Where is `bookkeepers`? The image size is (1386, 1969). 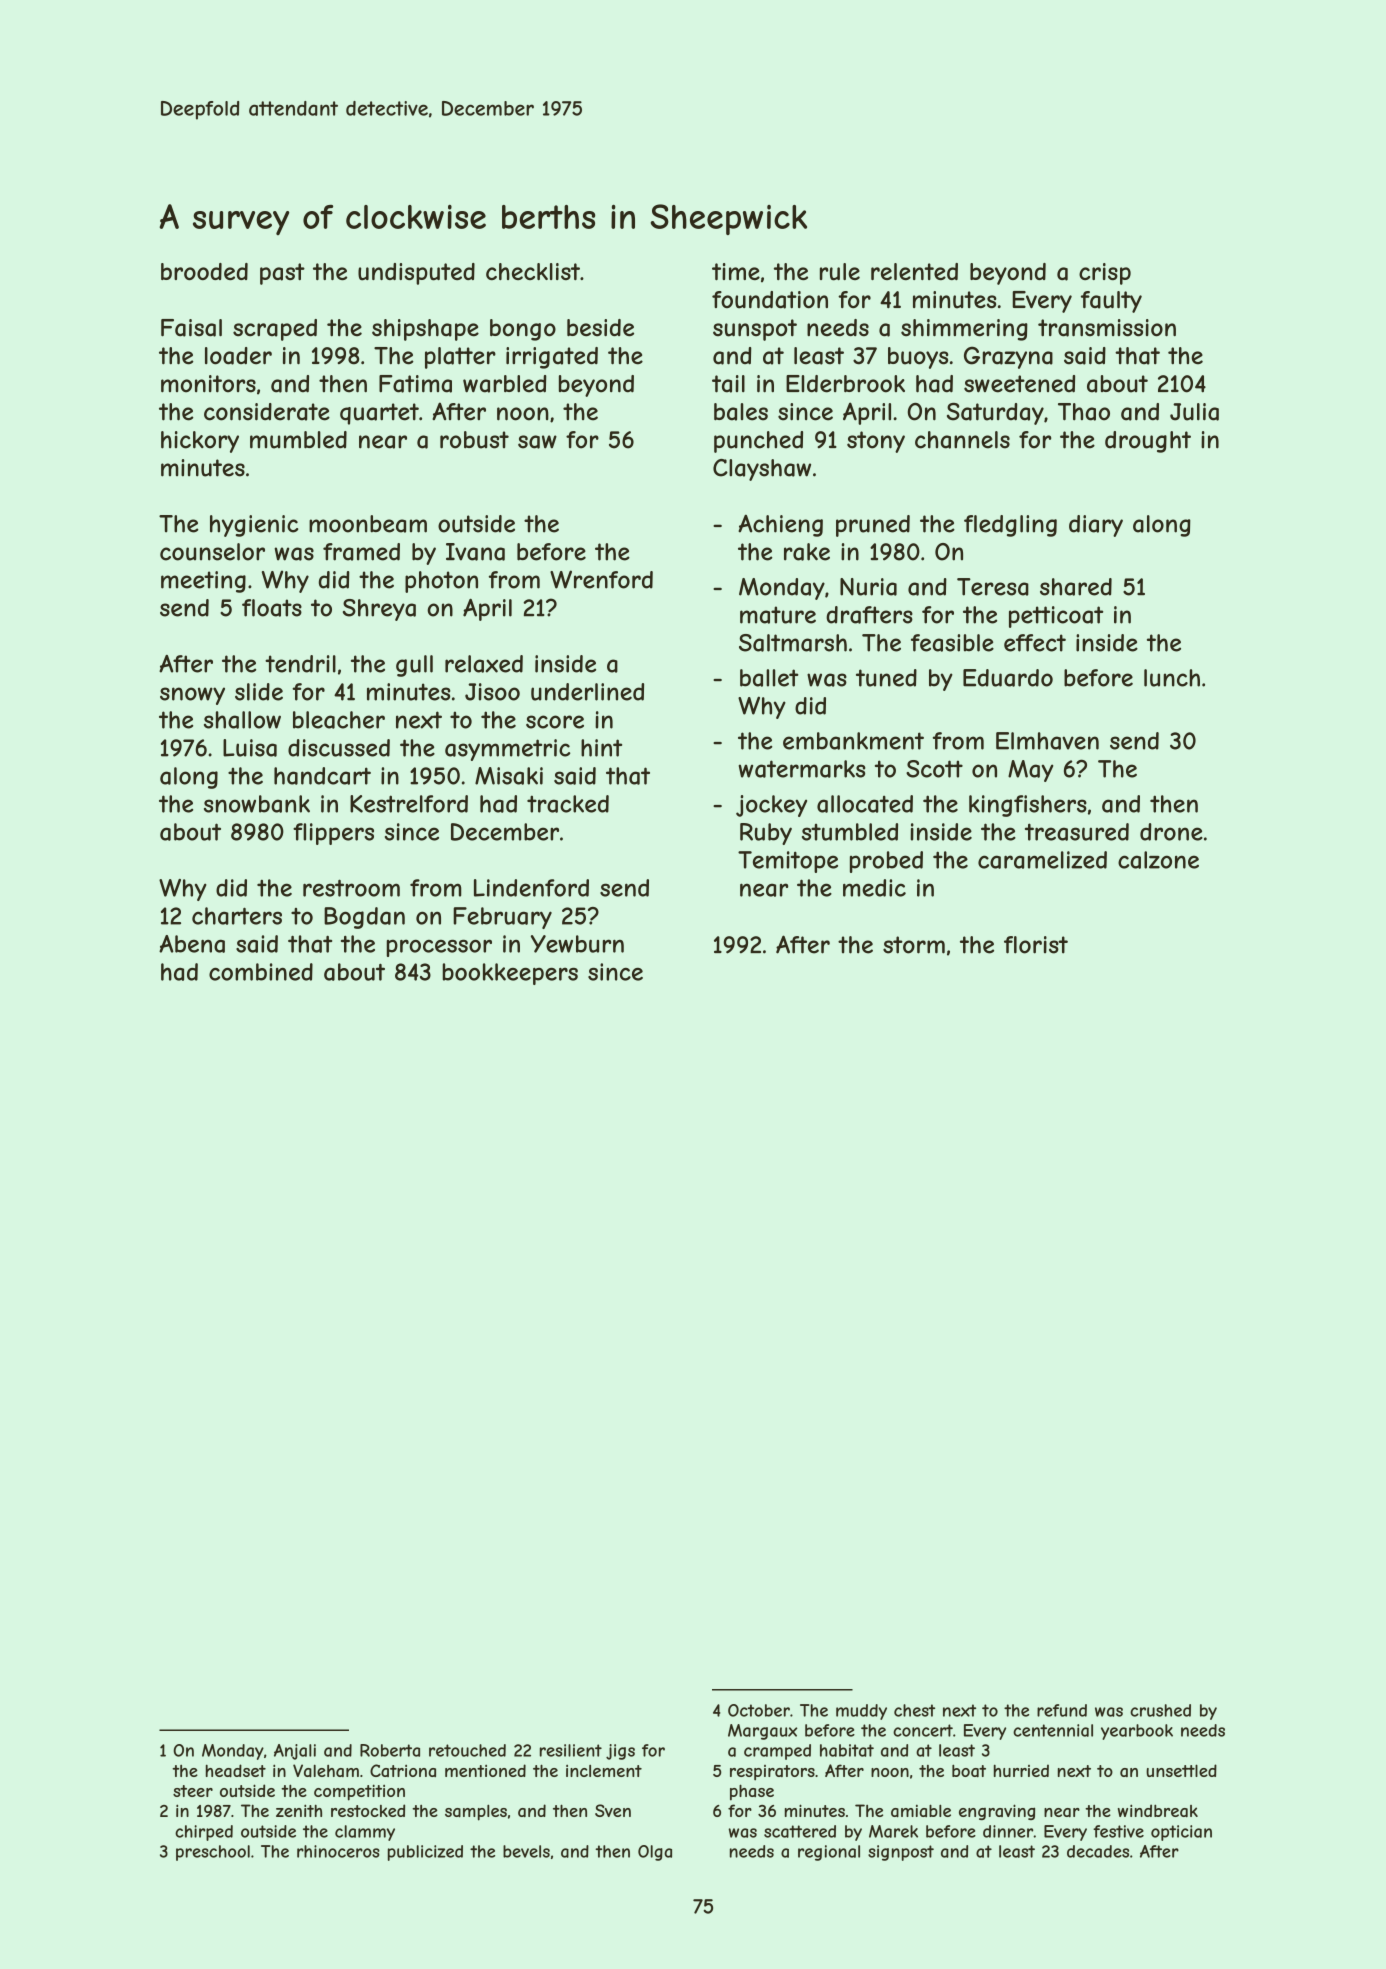
bookkeepers is located at coordinates (510, 974).
